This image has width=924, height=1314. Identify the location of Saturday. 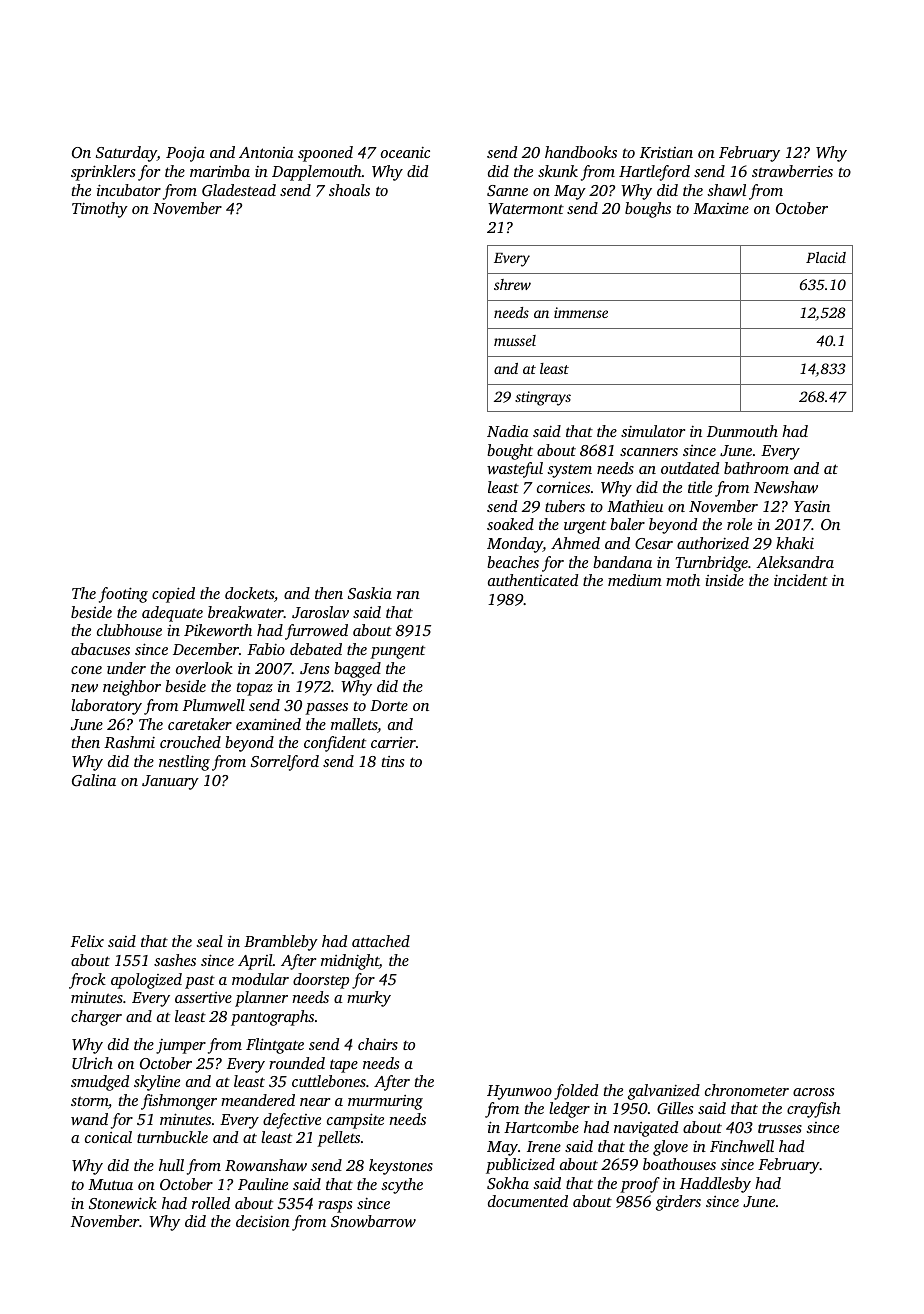
(126, 154).
